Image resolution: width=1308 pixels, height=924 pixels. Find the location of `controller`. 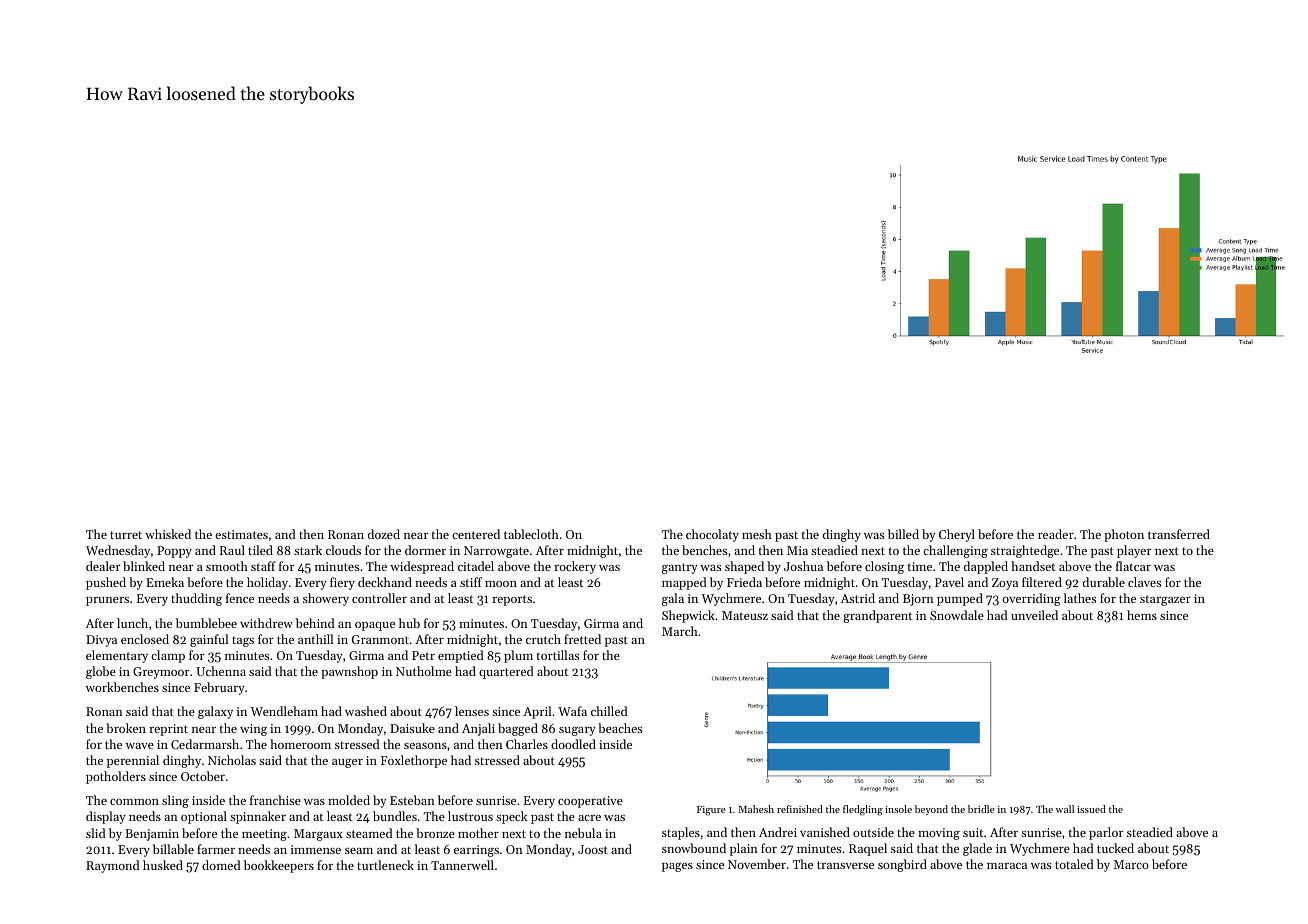

controller is located at coordinates (379, 598).
